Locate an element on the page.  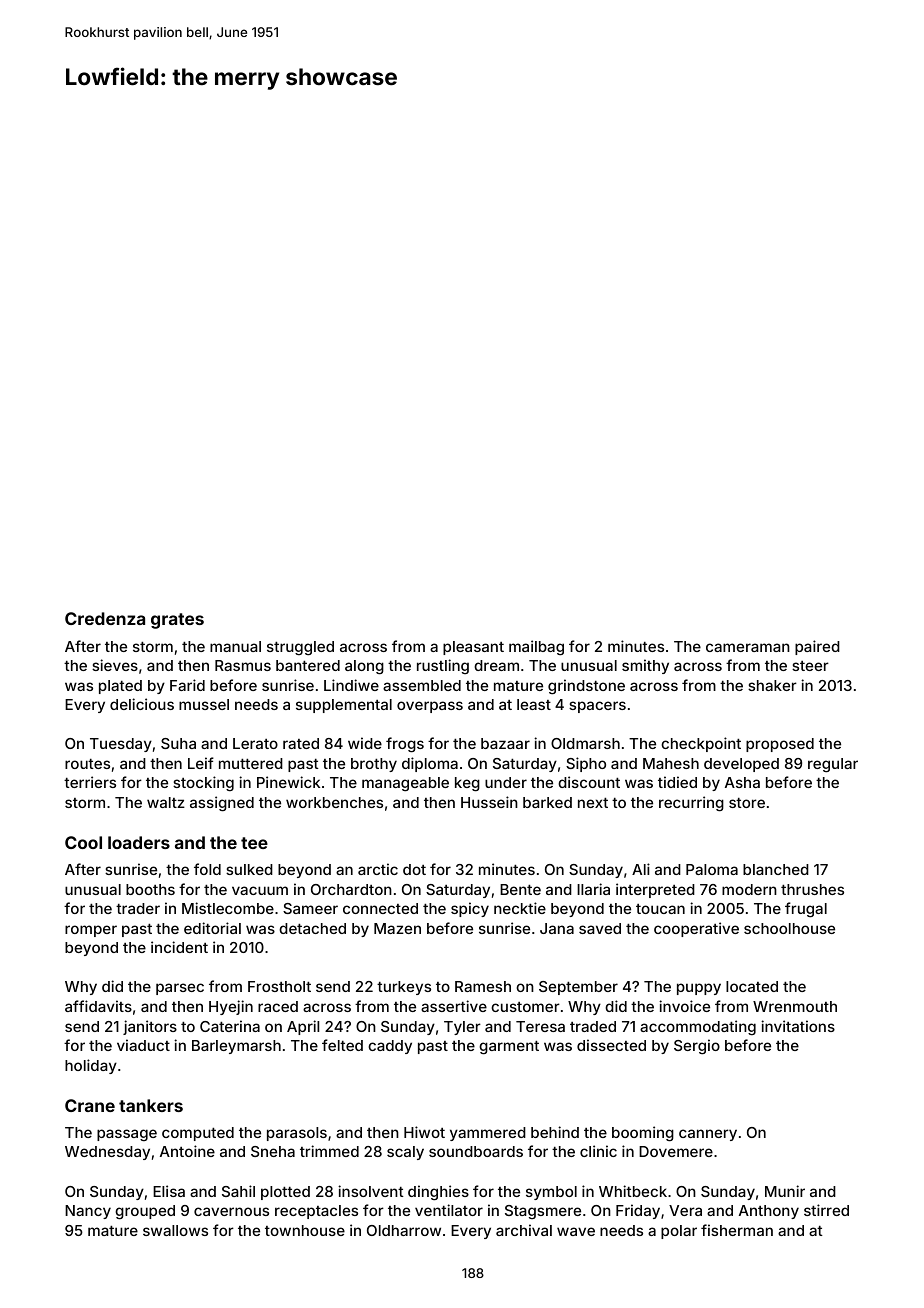
ventilator is located at coordinates (449, 1210).
